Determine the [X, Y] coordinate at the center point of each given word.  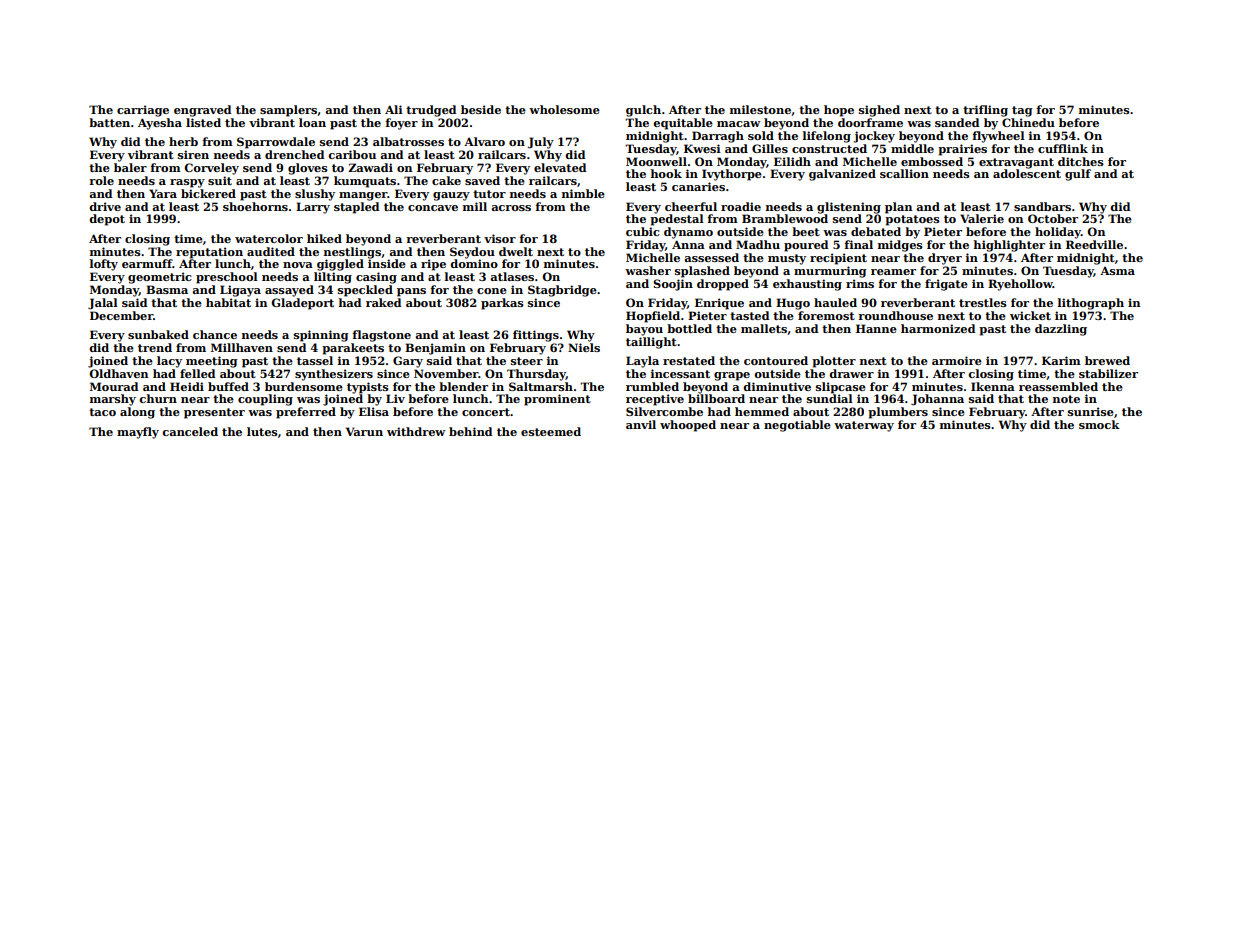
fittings [536, 336]
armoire [957, 360]
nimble [583, 193]
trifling [985, 111]
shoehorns [255, 206]
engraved [202, 111]
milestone [760, 109]
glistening [849, 208]
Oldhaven [118, 373]
